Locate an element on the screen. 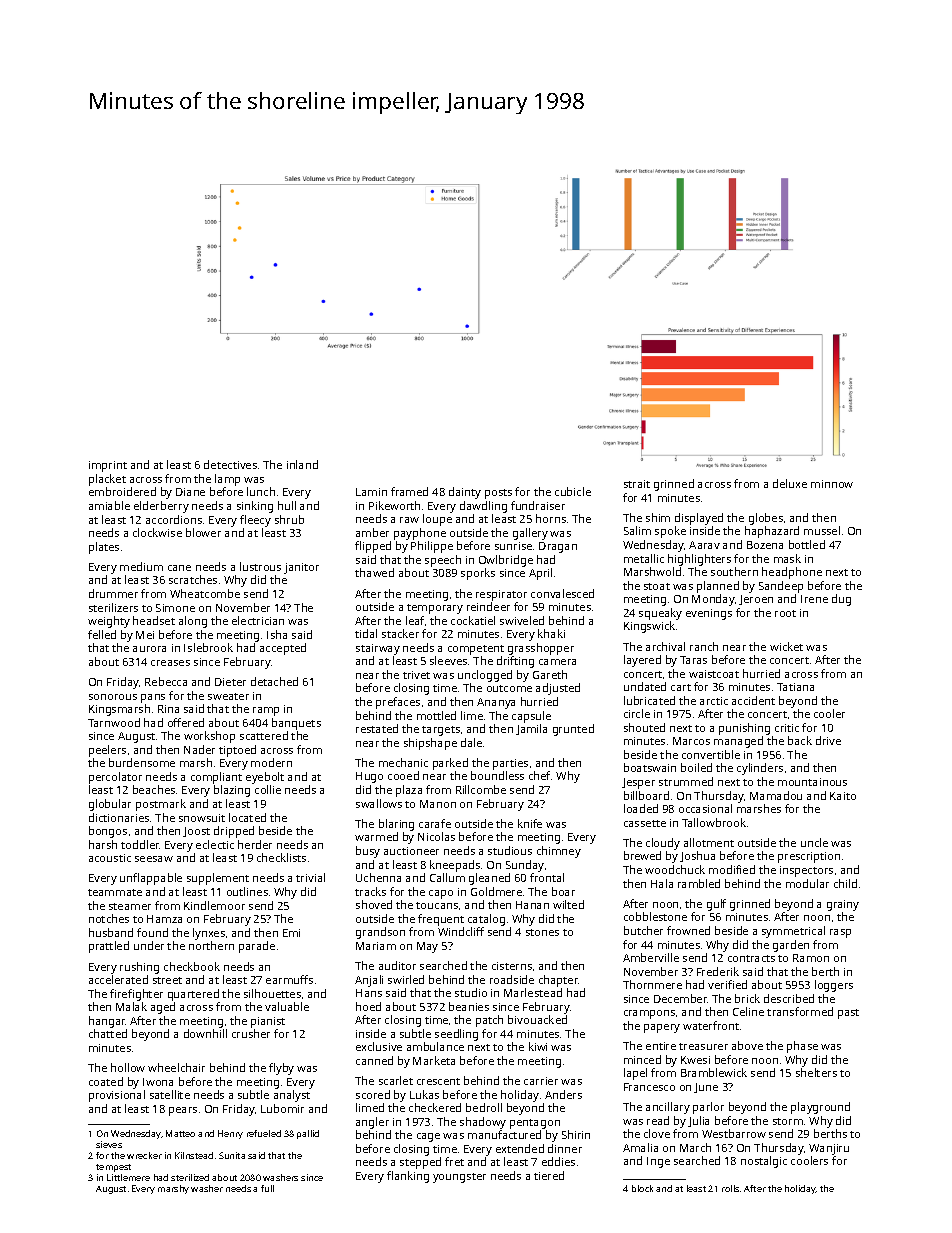  mussel is located at coordinates (822, 530).
